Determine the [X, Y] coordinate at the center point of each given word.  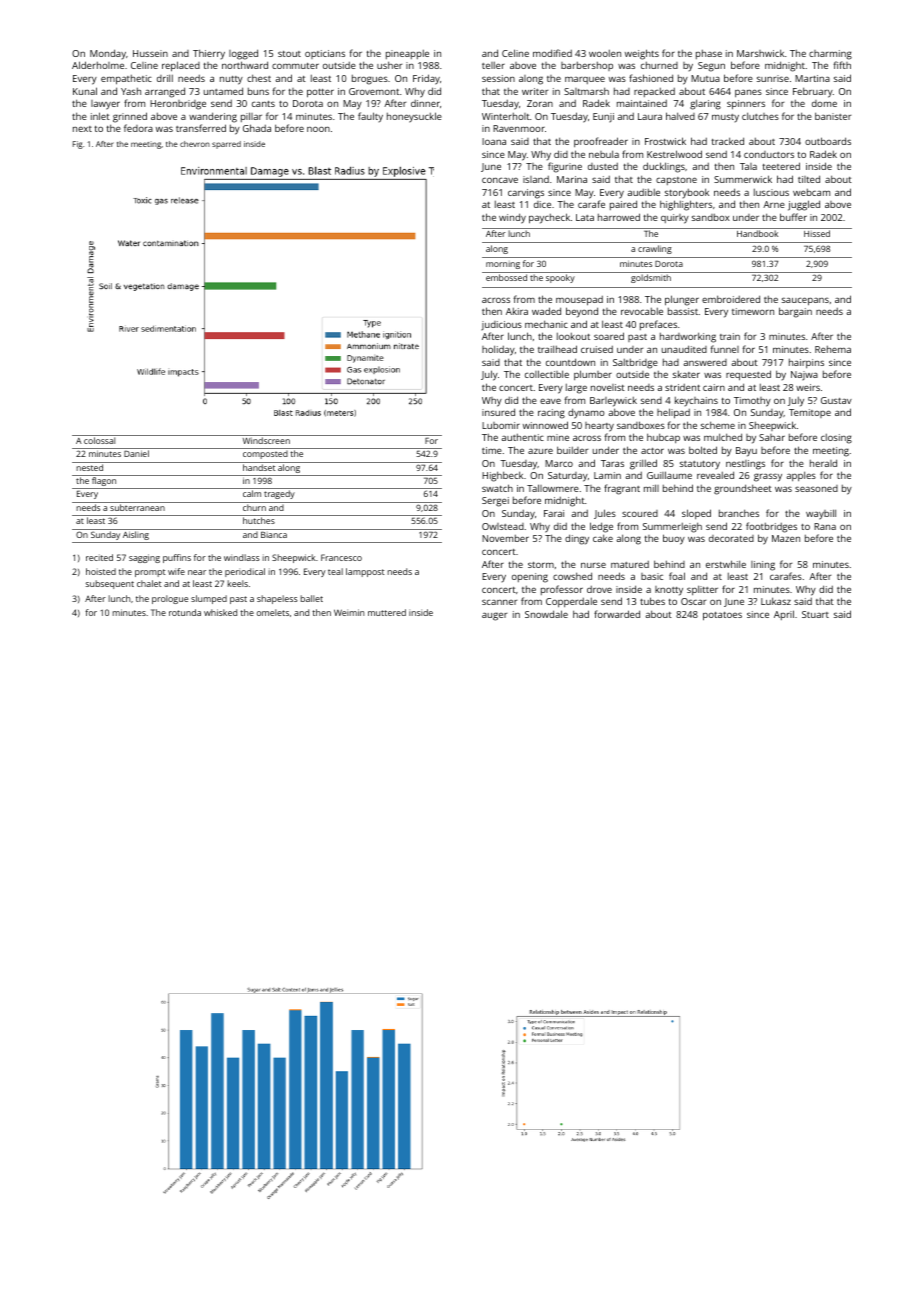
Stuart [815, 614]
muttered [387, 612]
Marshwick [760, 53]
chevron [195, 144]
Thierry [209, 54]
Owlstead [503, 526]
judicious [501, 325]
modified [552, 53]
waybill [821, 514]
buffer [793, 217]
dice [542, 204]
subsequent [110, 584]
